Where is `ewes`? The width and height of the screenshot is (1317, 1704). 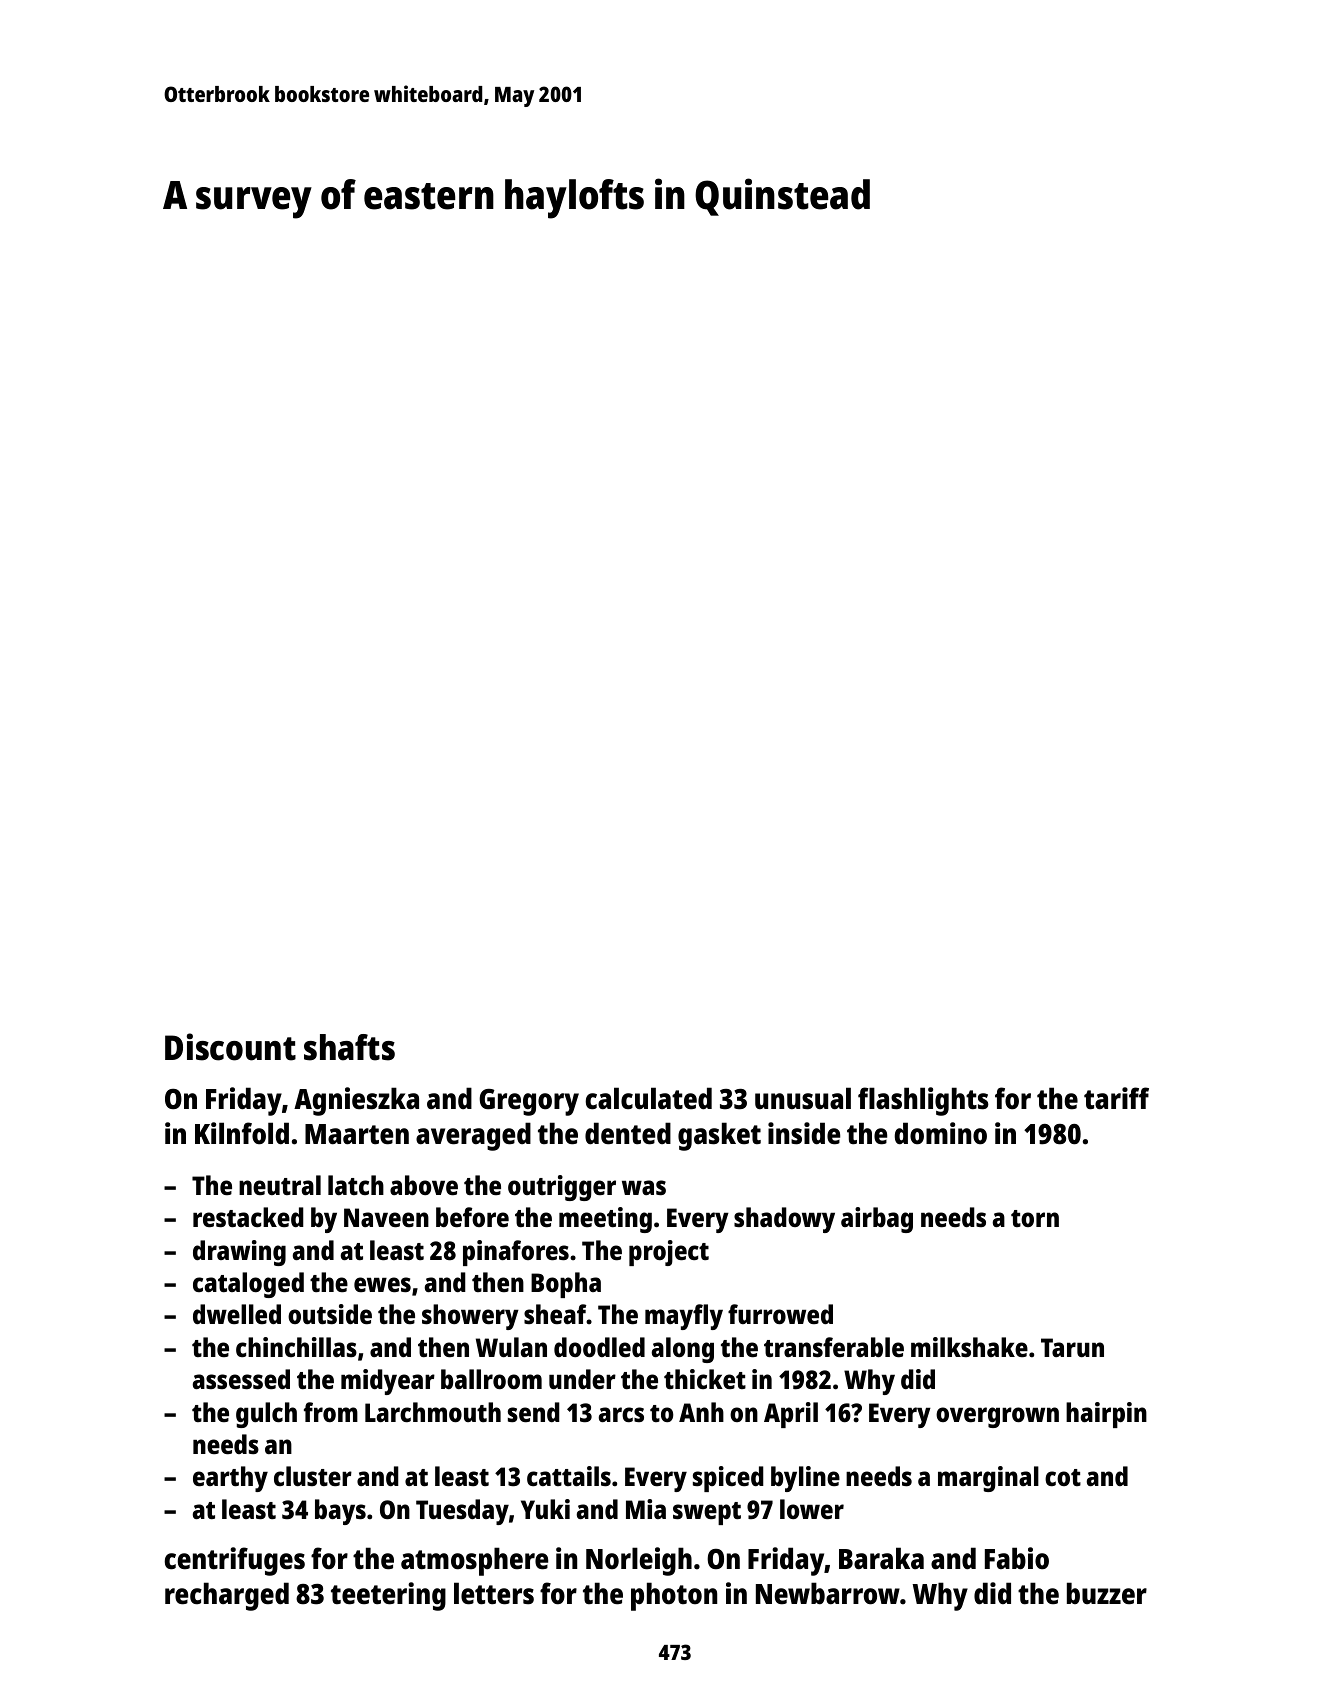 ewes is located at coordinates (382, 1285).
